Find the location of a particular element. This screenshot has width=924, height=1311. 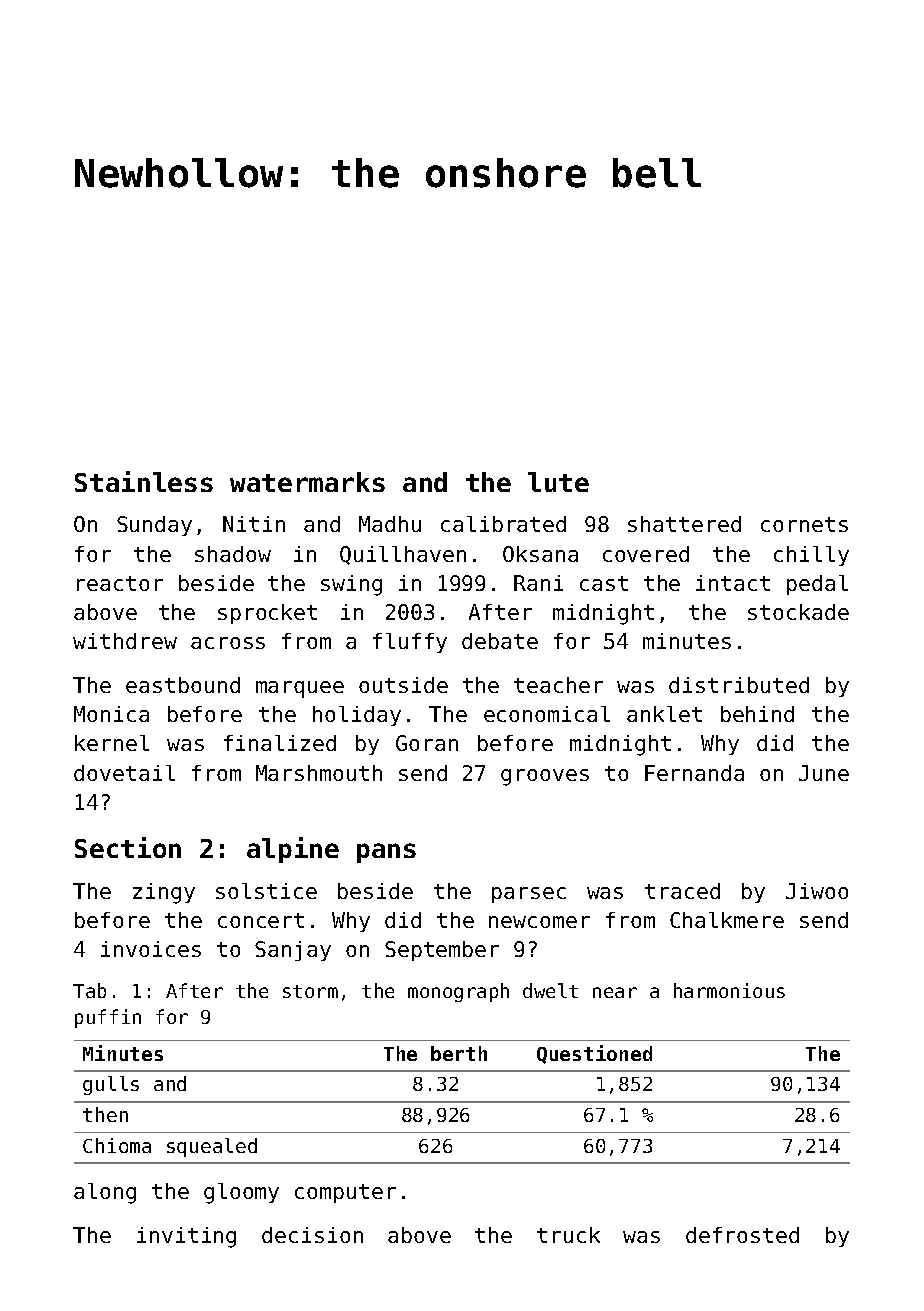

Marshmouth is located at coordinates (319, 773).
